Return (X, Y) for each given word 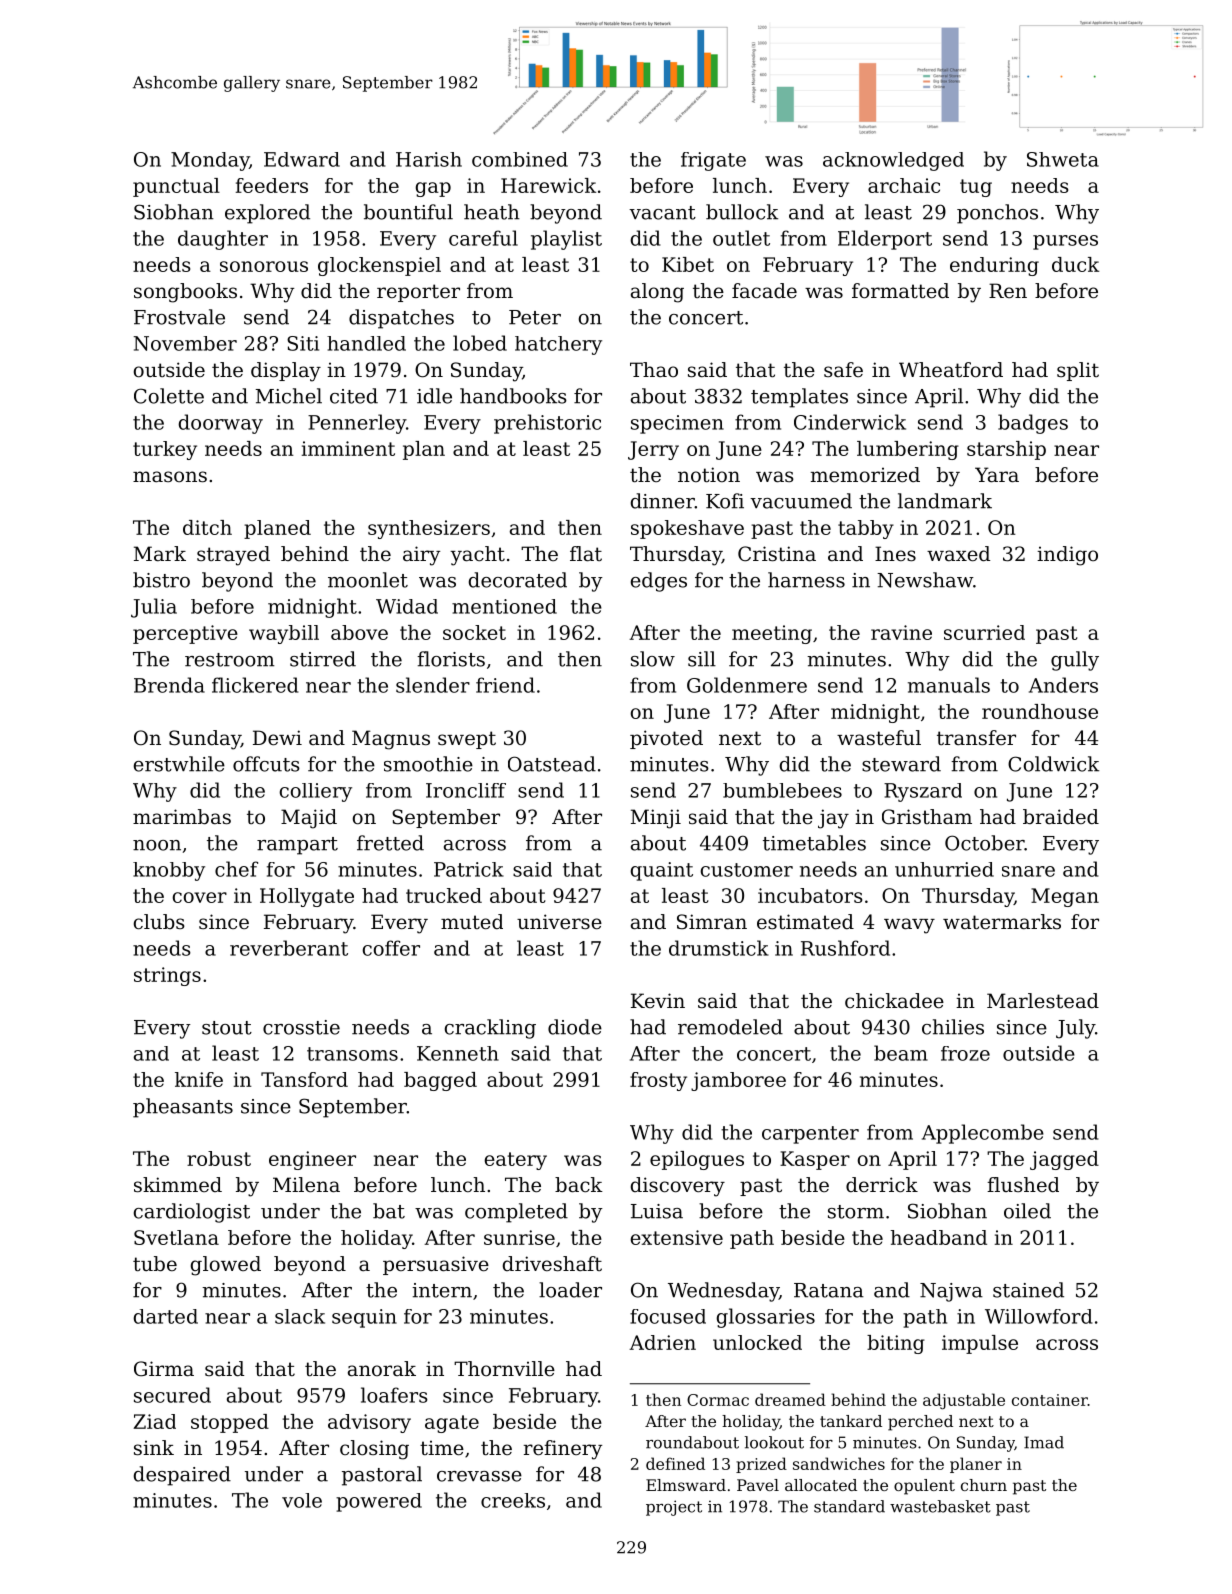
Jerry (653, 450)
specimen (677, 424)
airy (421, 556)
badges (1033, 424)
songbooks (185, 293)
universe (559, 922)
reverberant (289, 948)
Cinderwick (850, 422)
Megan (1065, 897)
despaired (182, 1476)
